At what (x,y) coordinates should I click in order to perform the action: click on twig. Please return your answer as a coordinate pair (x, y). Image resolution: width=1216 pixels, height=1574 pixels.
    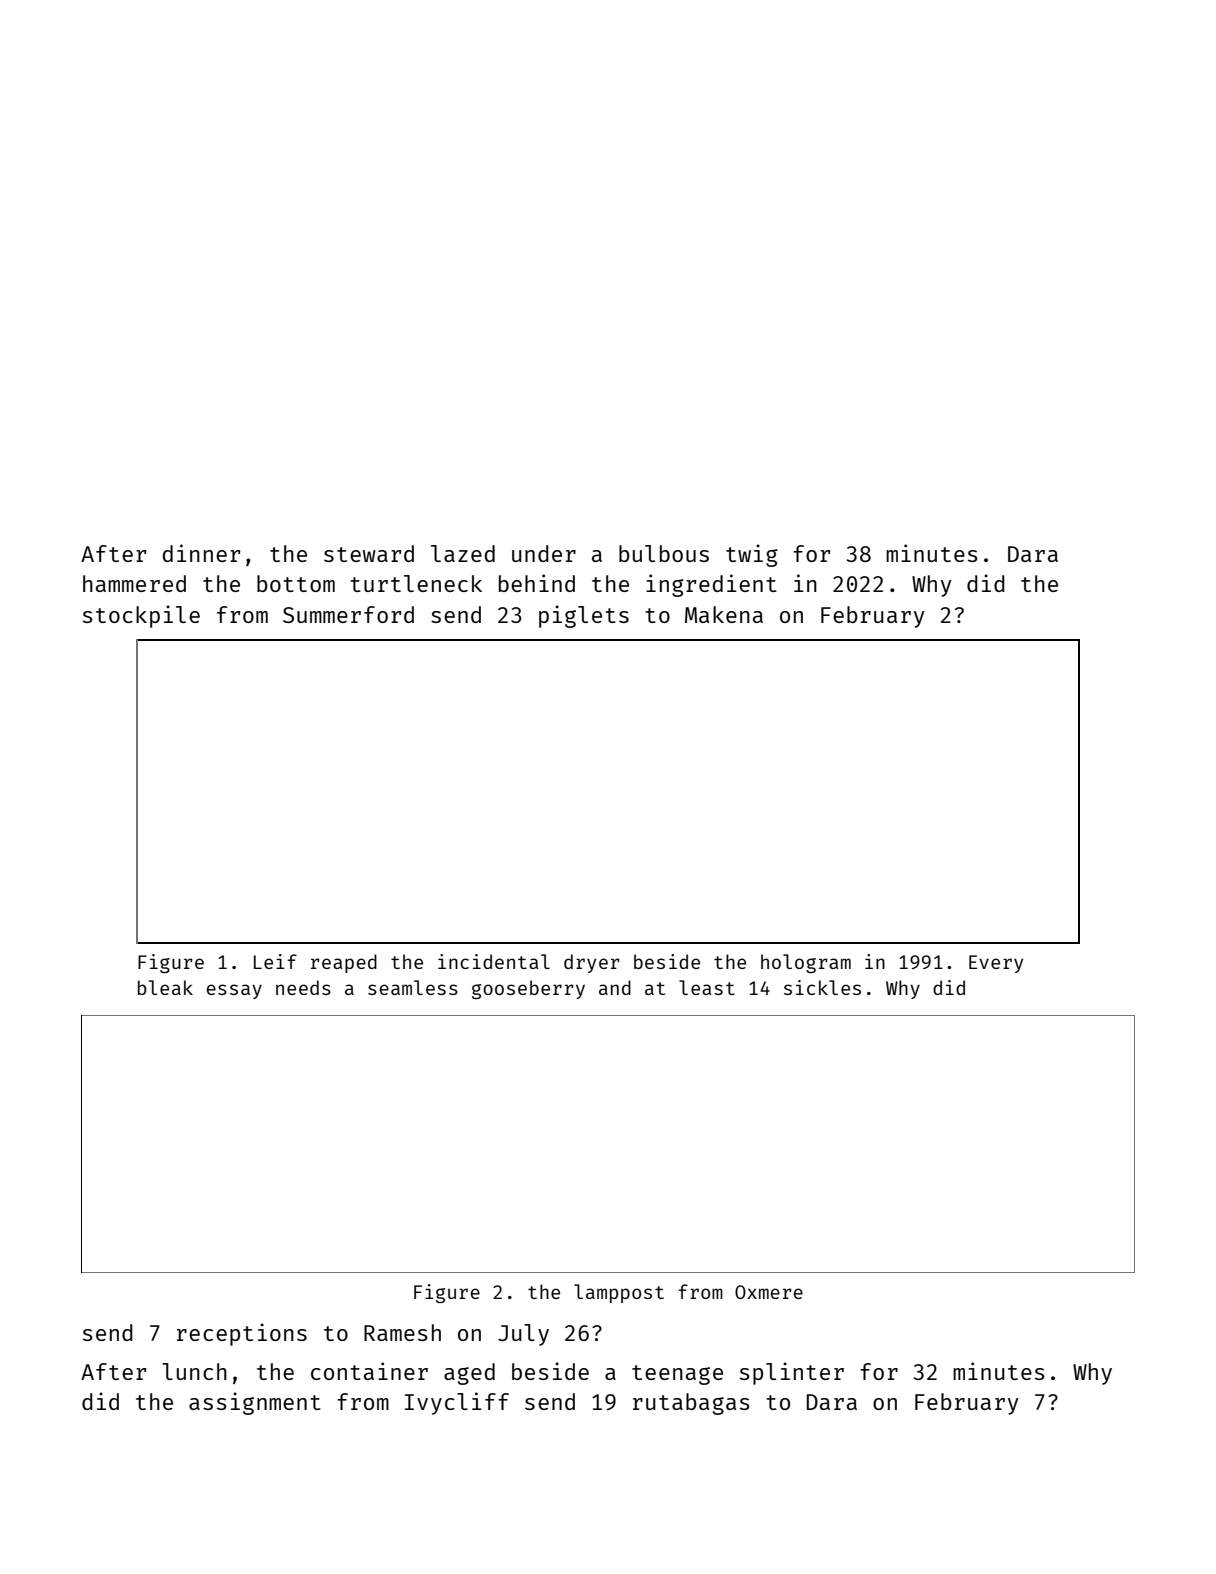
    Looking at the image, I should click on (752, 555).
